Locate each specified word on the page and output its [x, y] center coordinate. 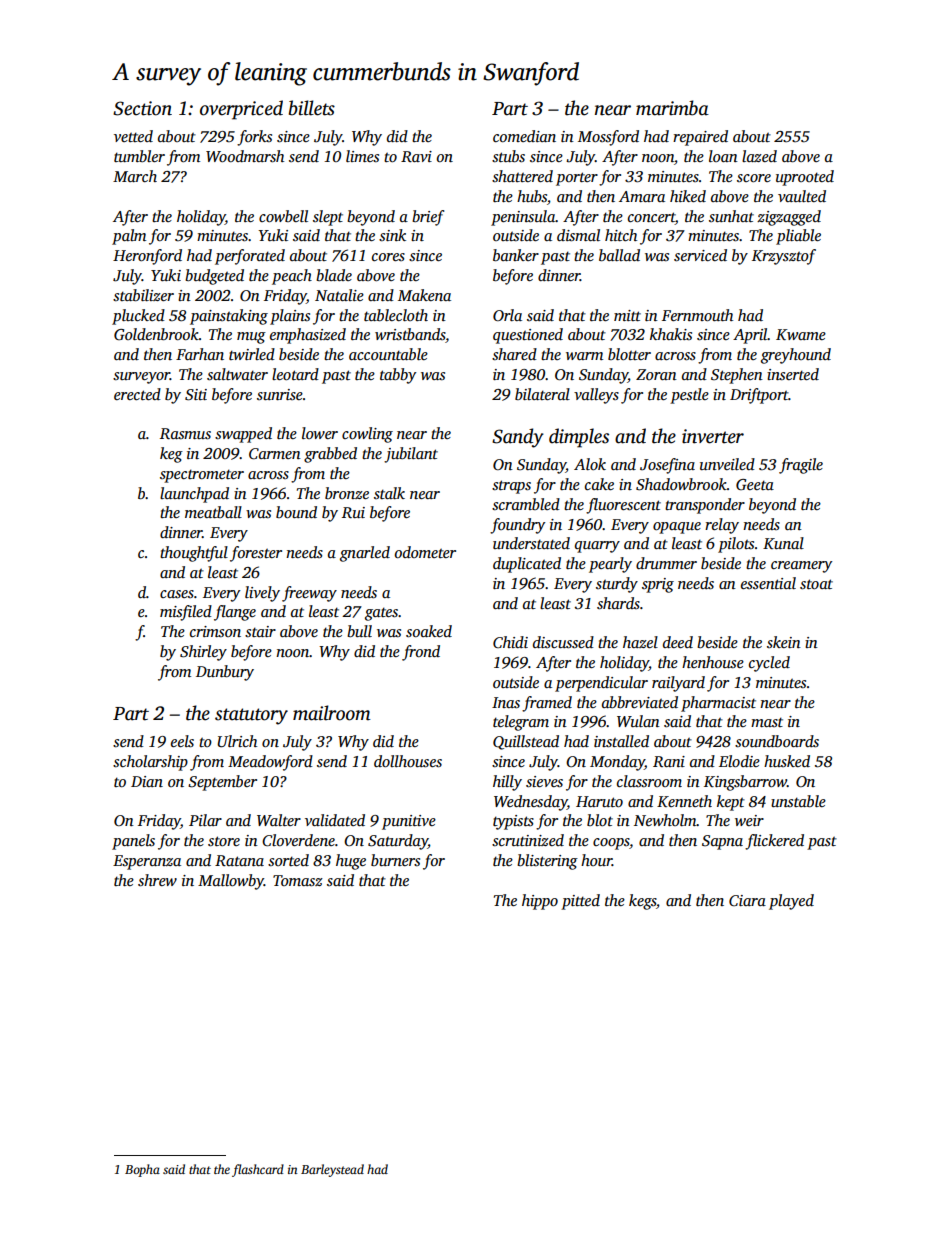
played [791, 902]
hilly [507, 783]
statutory [251, 716]
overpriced [241, 110]
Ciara [747, 900]
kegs [642, 902]
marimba [672, 108]
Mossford [608, 138]
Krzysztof [784, 257]
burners [395, 860]
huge [351, 862]
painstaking [229, 317]
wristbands [410, 334]
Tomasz [298, 881]
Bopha [142, 1170]
